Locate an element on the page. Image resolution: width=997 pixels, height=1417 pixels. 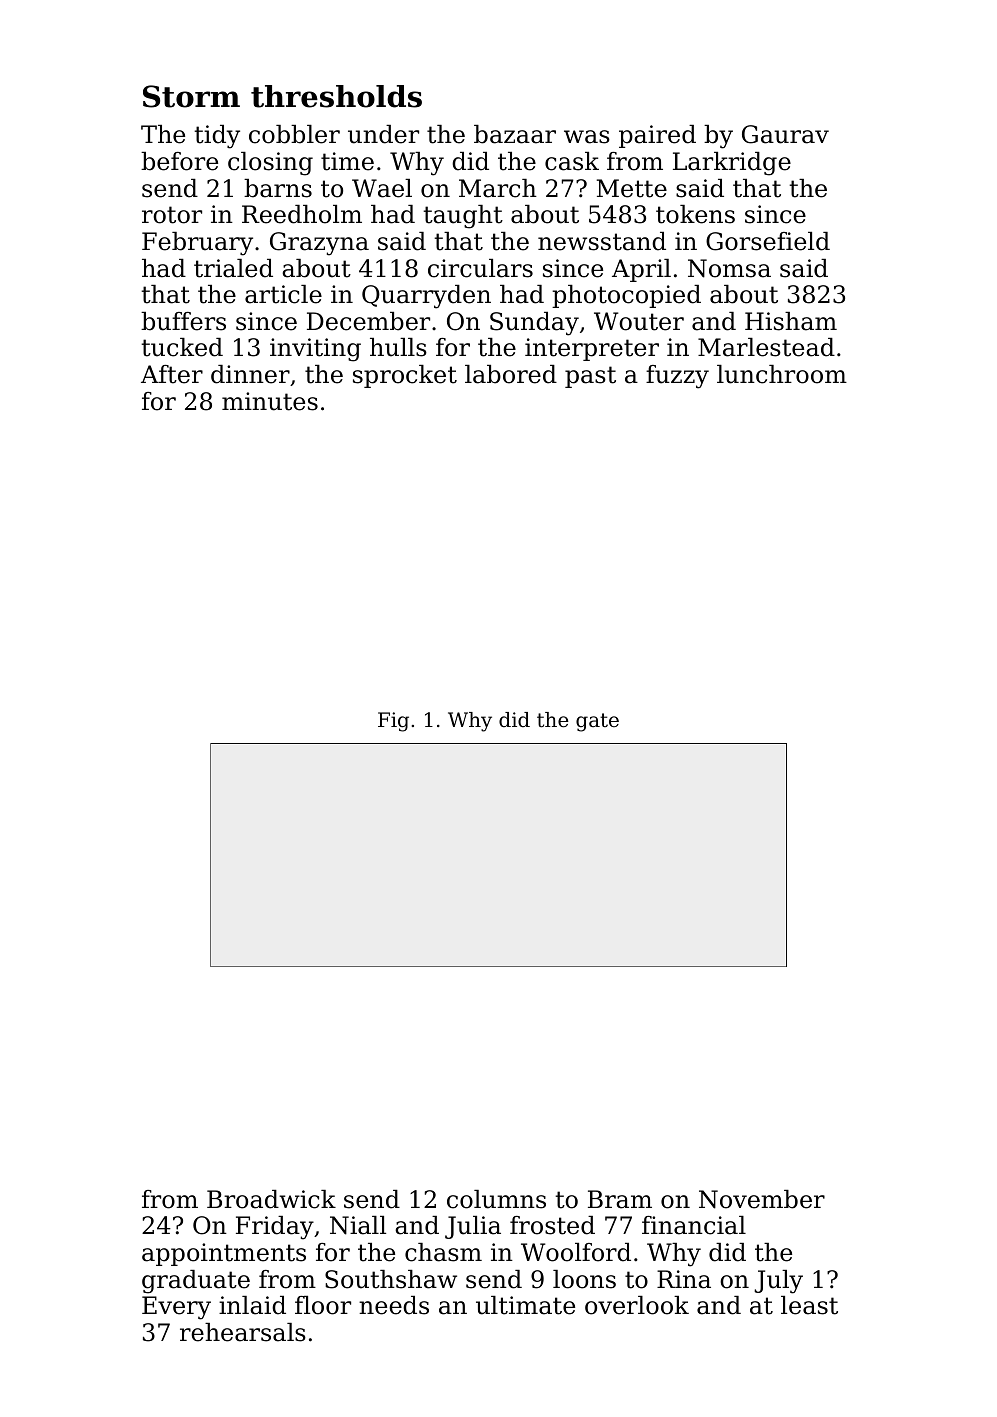
inlaid is located at coordinates (252, 1305).
